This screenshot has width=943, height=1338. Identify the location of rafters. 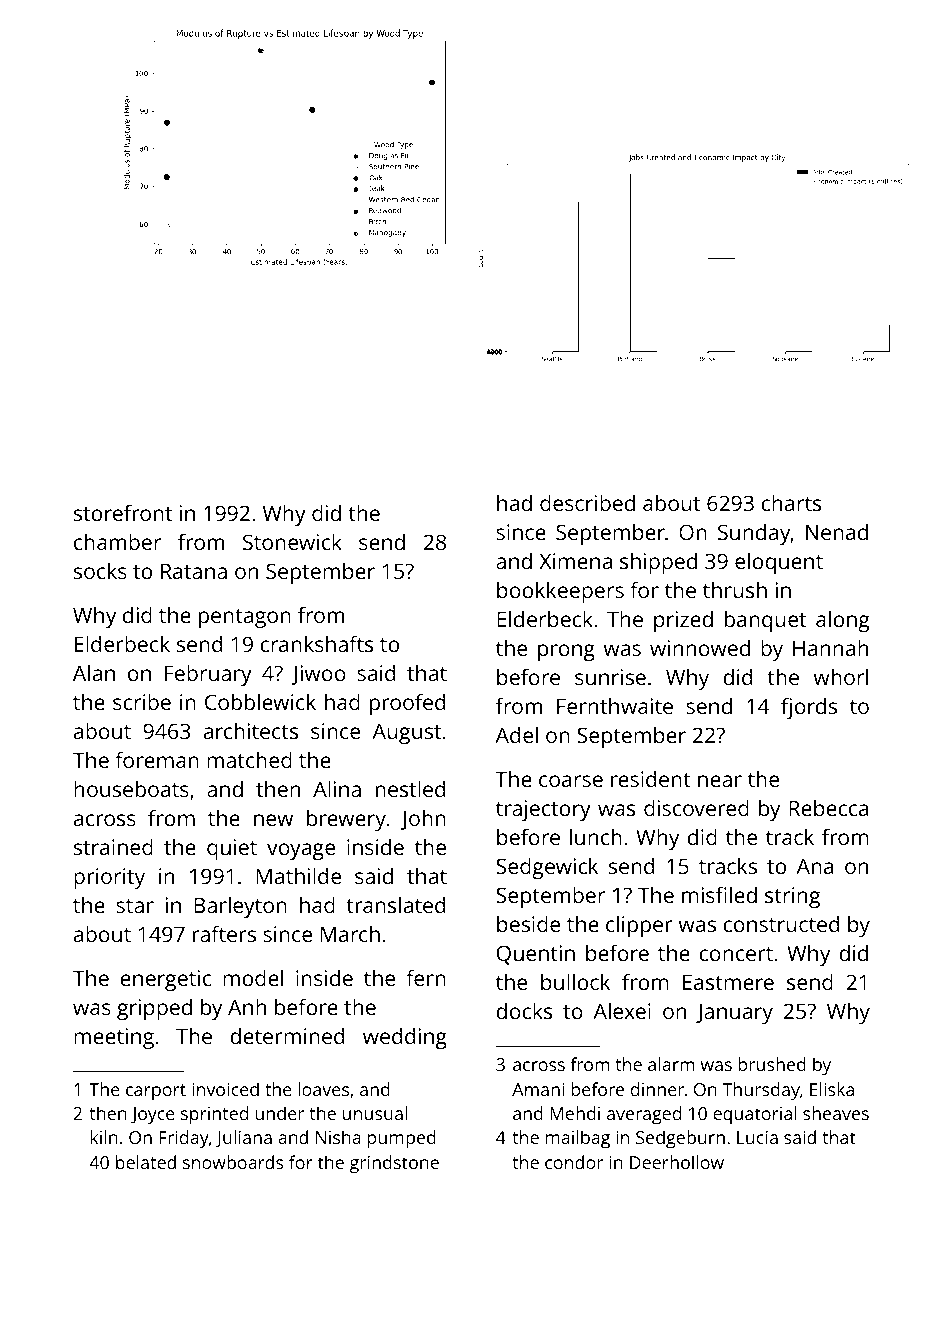
(224, 933).
